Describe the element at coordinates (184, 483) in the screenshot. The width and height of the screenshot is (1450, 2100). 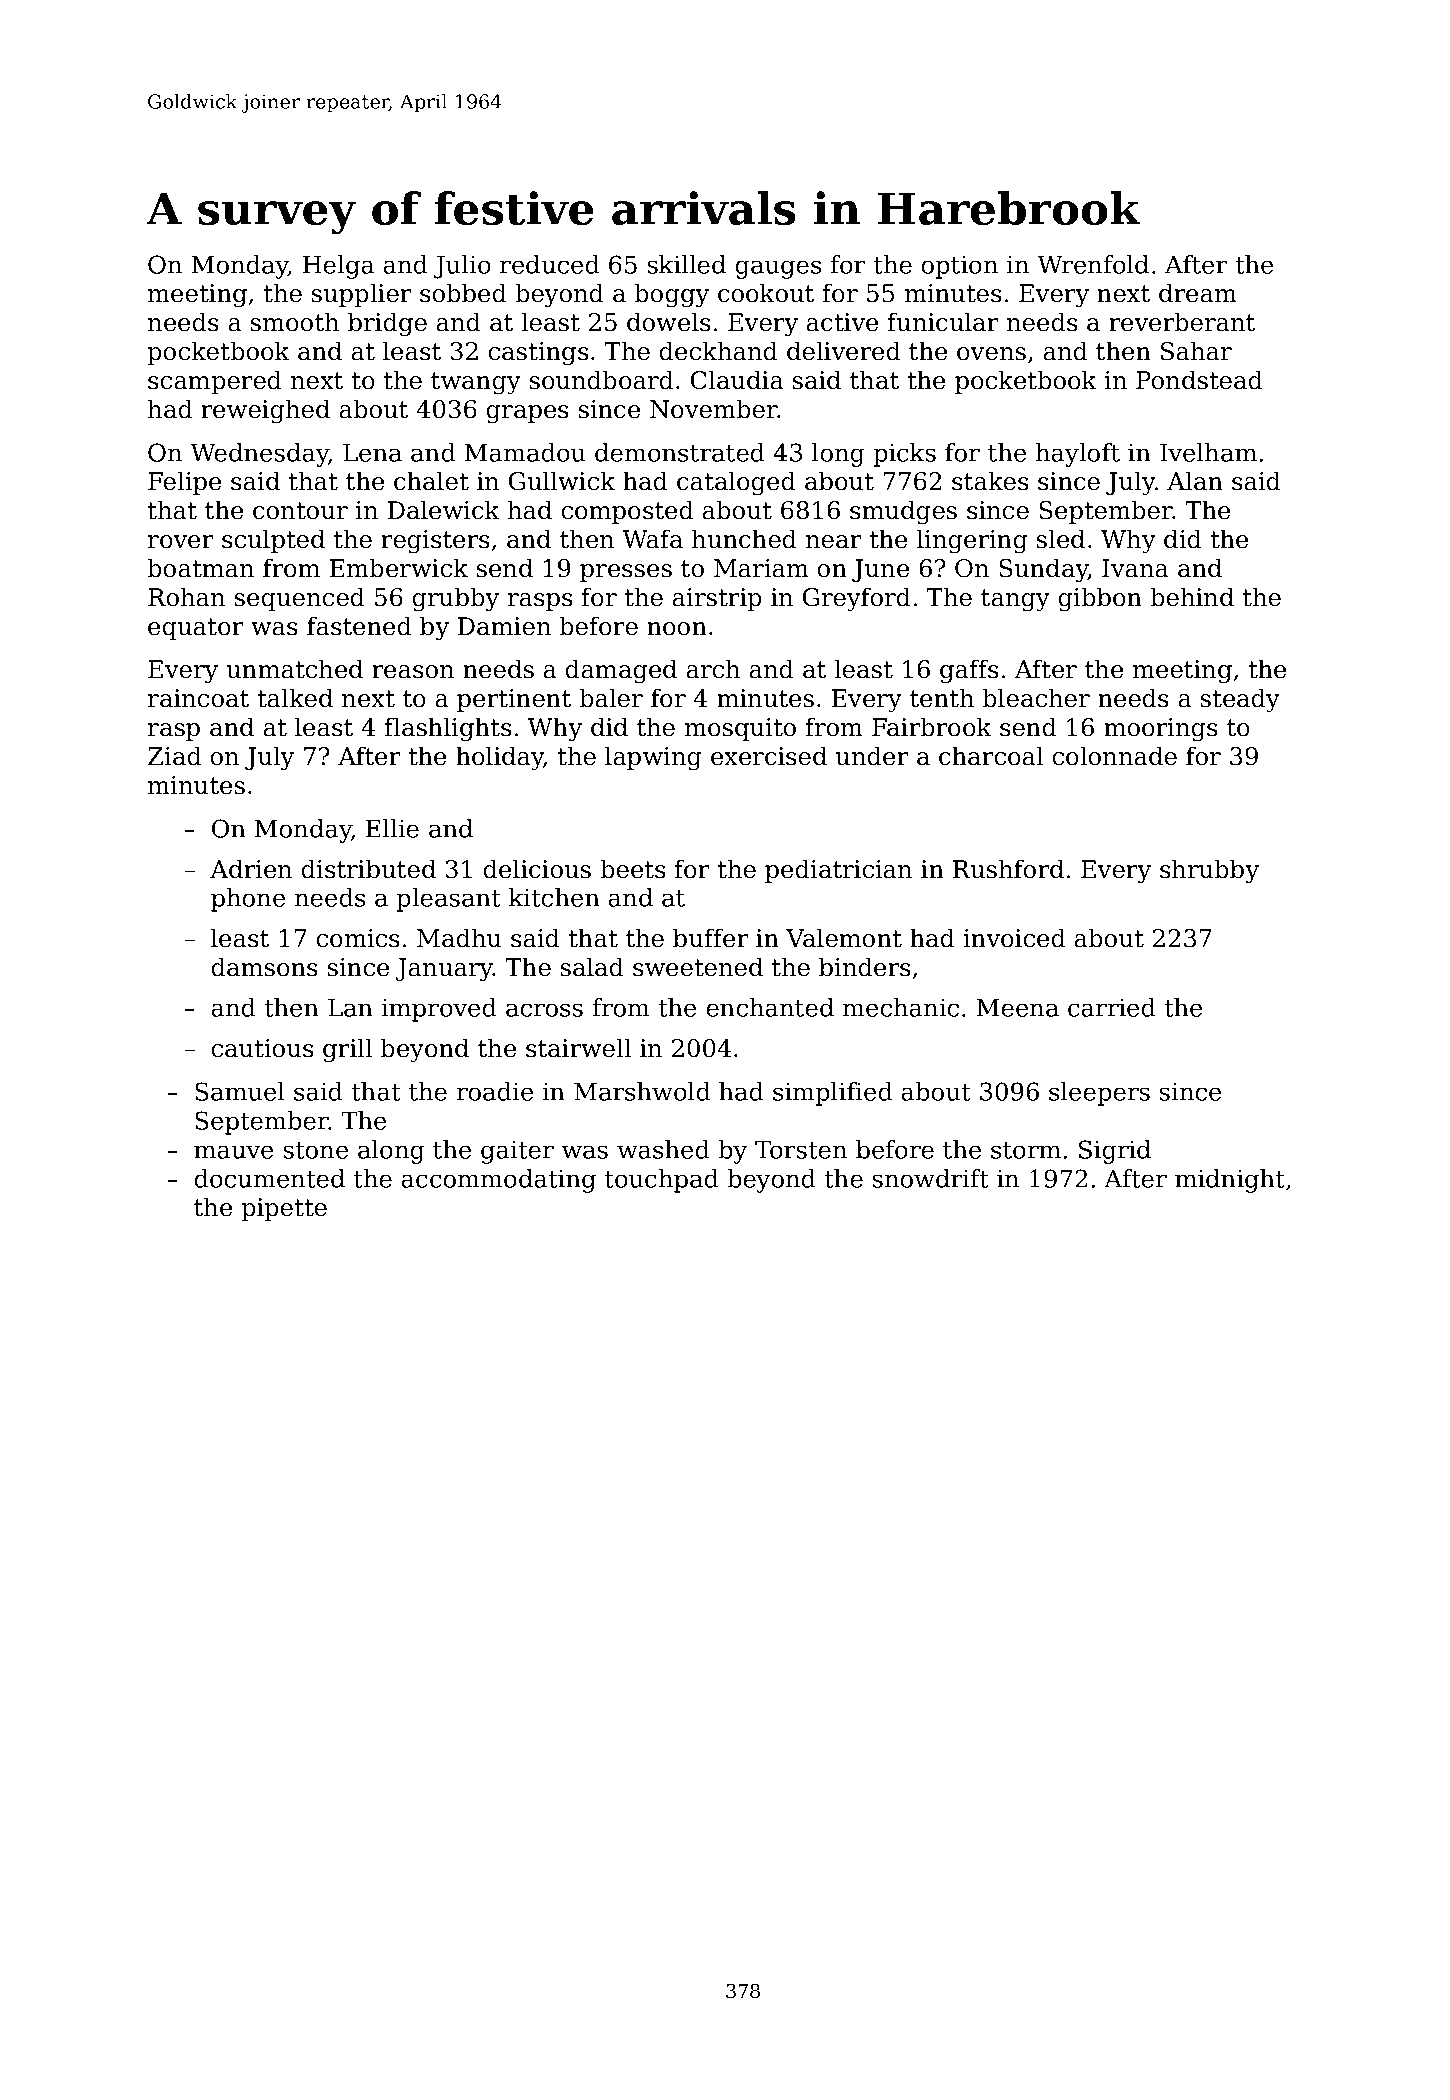
I see `Felipe` at that location.
